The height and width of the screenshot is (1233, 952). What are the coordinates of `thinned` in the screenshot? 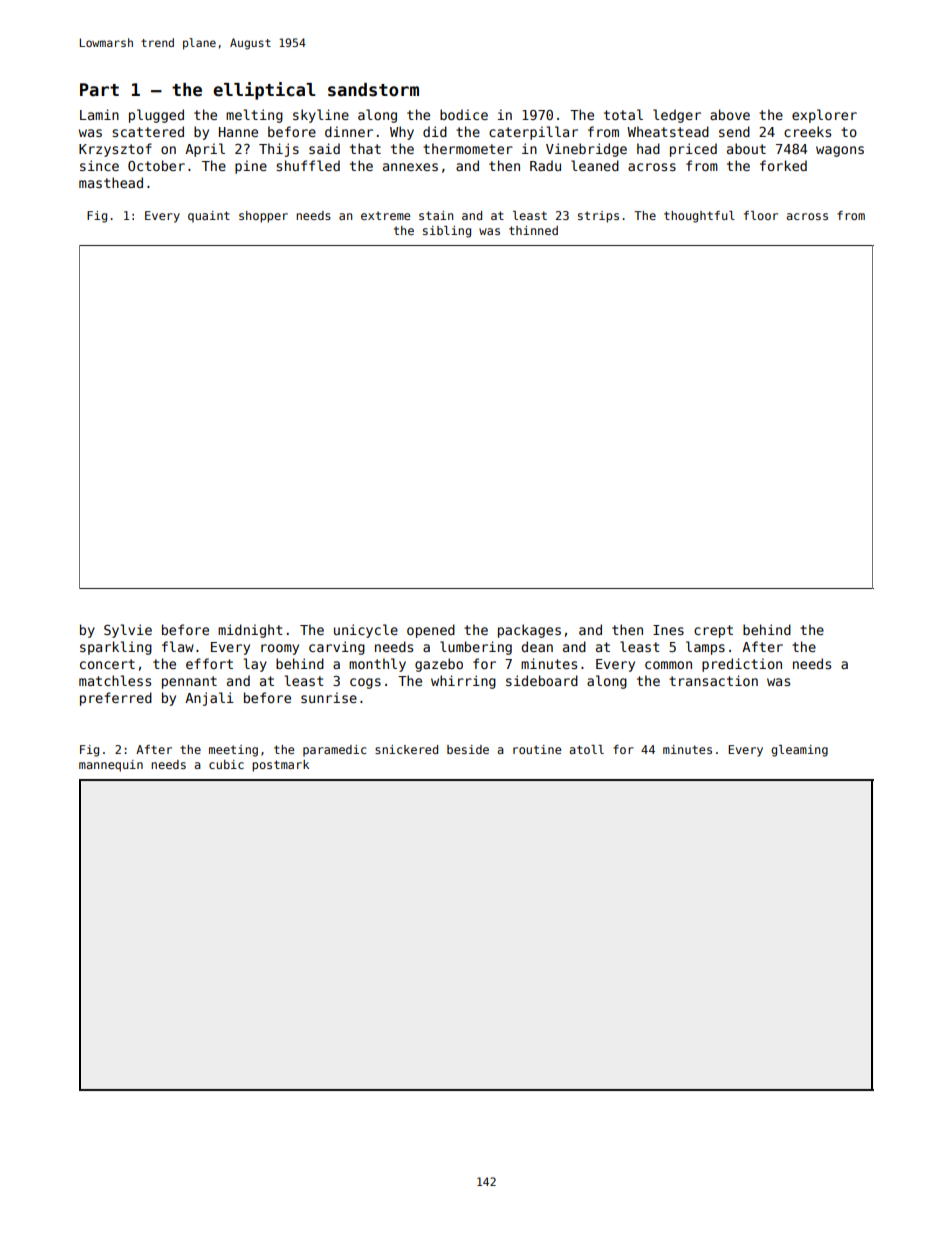 It's located at (533, 230).
